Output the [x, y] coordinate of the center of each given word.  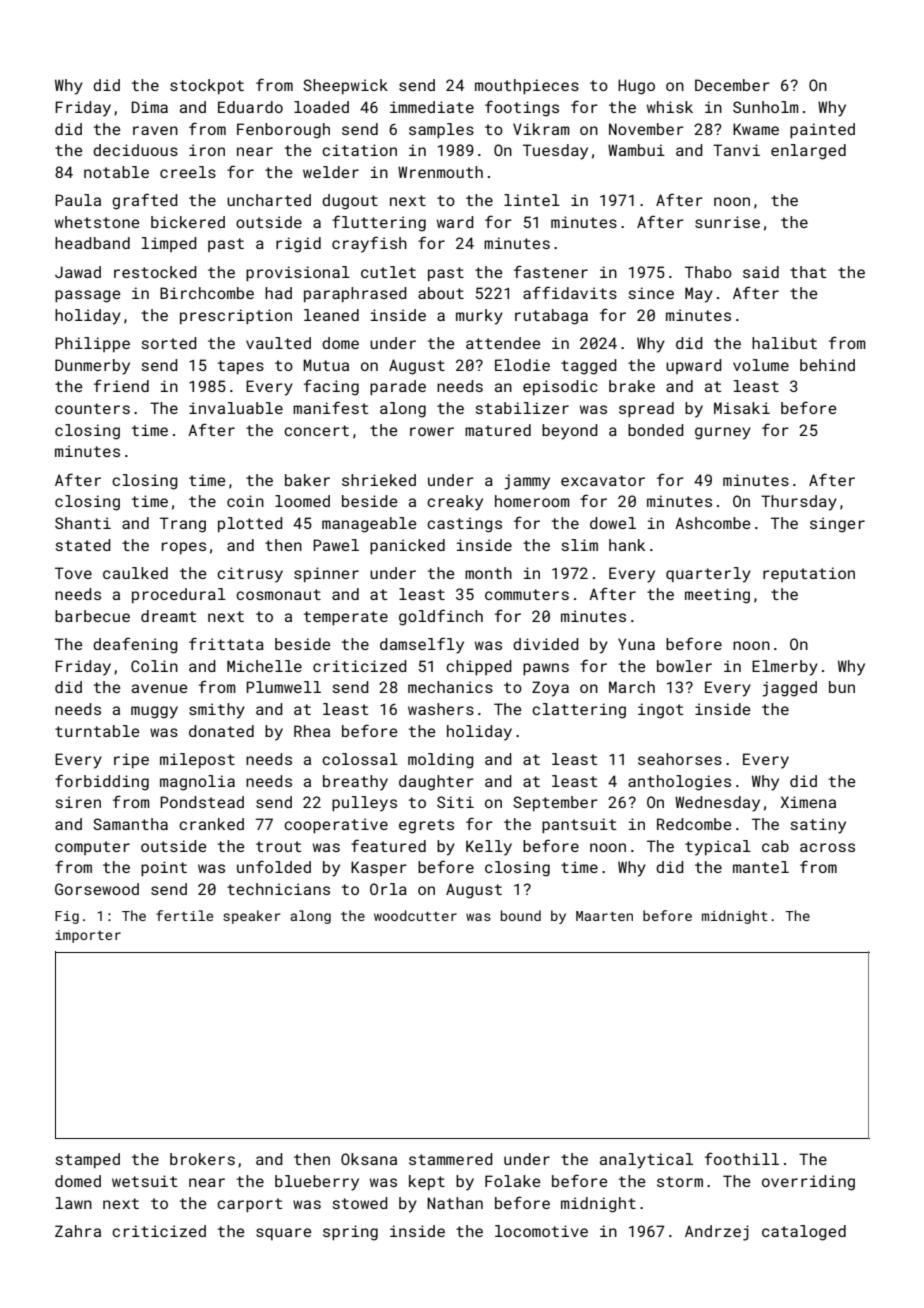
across [827, 847]
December [732, 85]
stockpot [207, 86]
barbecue [92, 616]
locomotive [541, 1231]
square [283, 1234]
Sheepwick [345, 86]
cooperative [336, 825]
